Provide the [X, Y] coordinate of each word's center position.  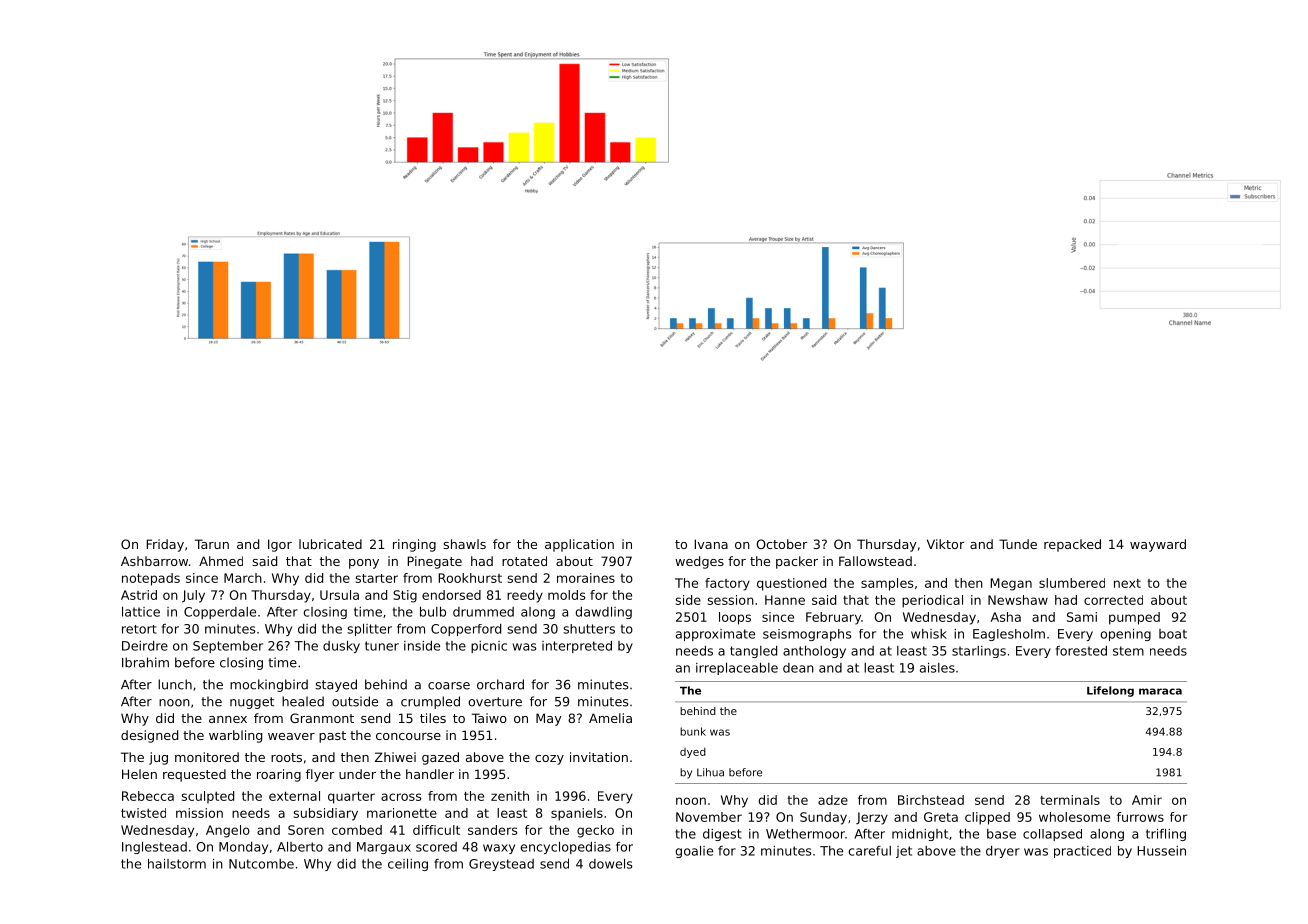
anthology [814, 652]
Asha [1006, 617]
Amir [1147, 800]
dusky [341, 647]
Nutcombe [261, 864]
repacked [1072, 545]
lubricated [330, 544]
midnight [920, 835]
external [294, 796]
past [332, 737]
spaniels [577, 814]
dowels [610, 864]
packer [797, 562]
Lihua [710, 772]
